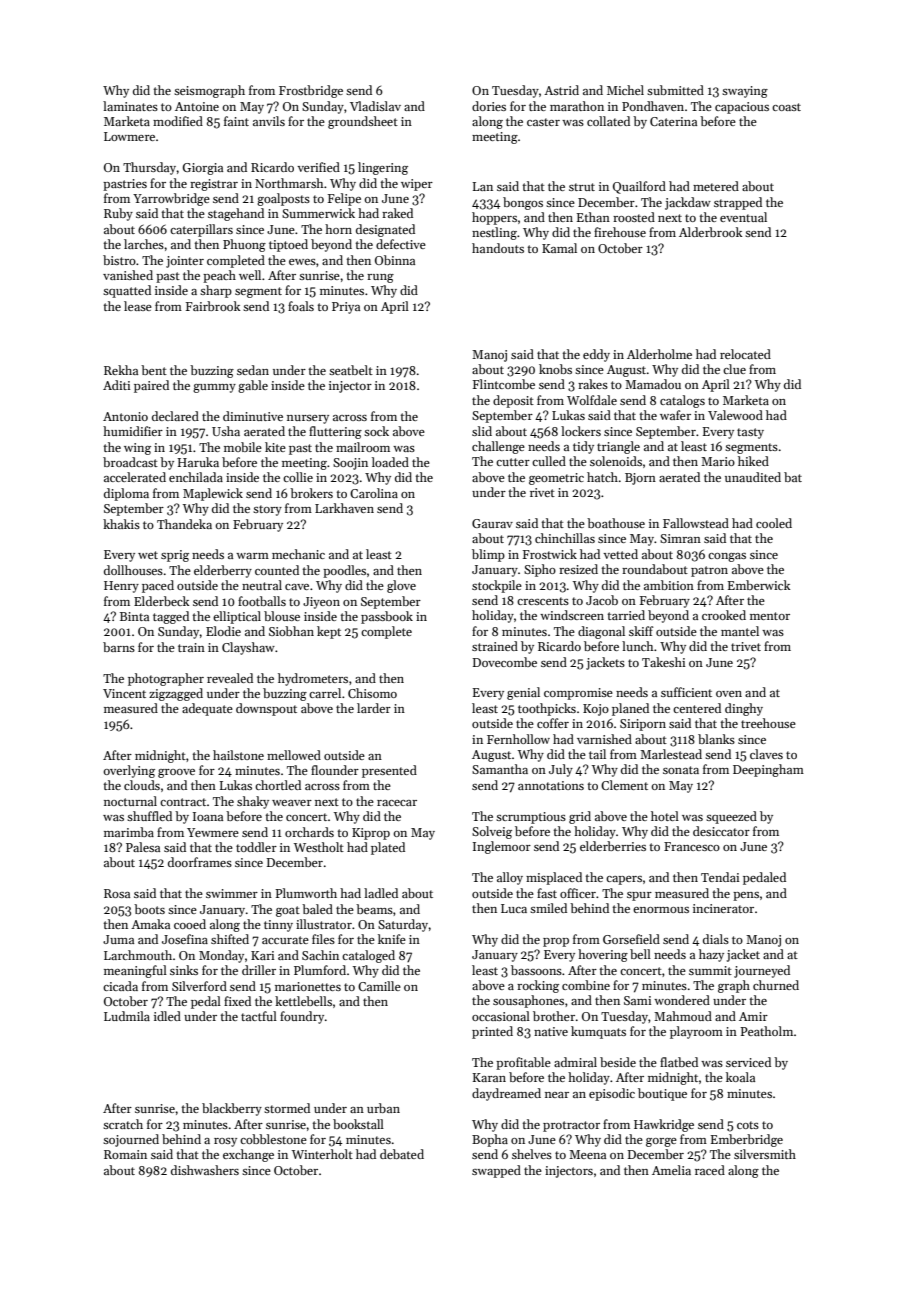 The image size is (908, 1316). Describe the element at coordinates (555, 369) in the screenshot. I see `knobs` at that location.
